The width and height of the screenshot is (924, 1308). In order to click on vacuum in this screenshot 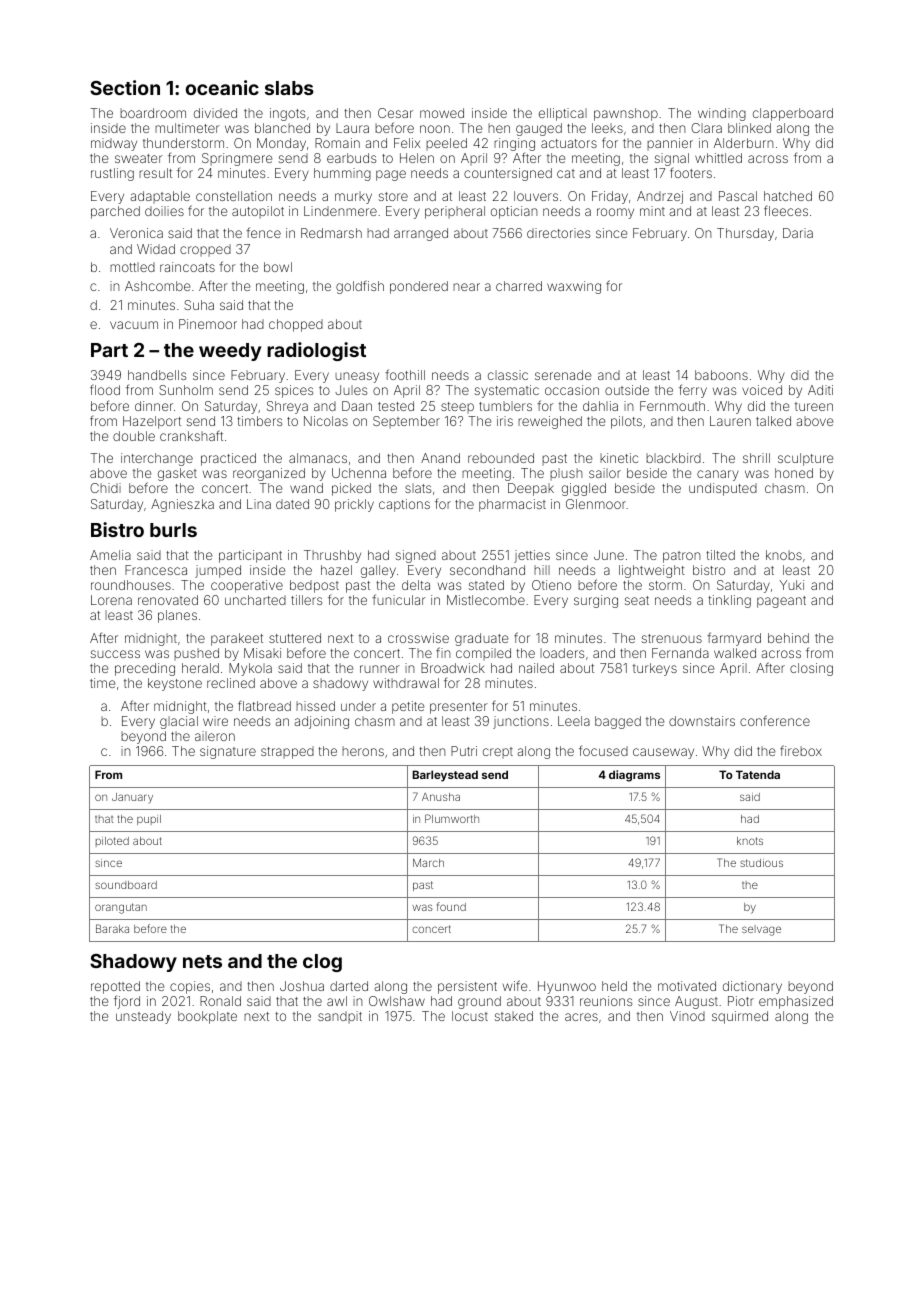, I will do `click(134, 325)`.
